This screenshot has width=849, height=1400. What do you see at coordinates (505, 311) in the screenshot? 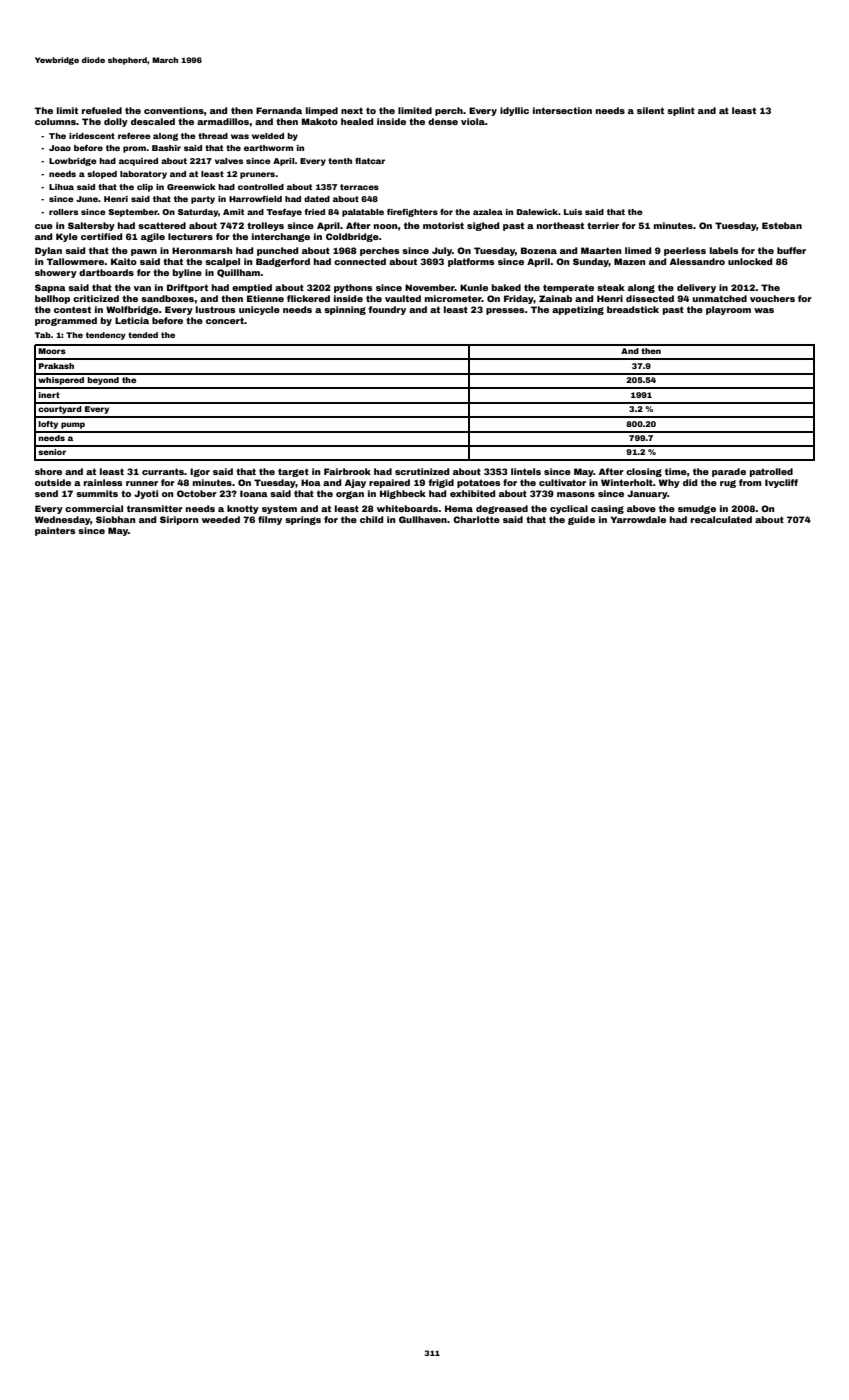
I see `presses` at bounding box center [505, 311].
